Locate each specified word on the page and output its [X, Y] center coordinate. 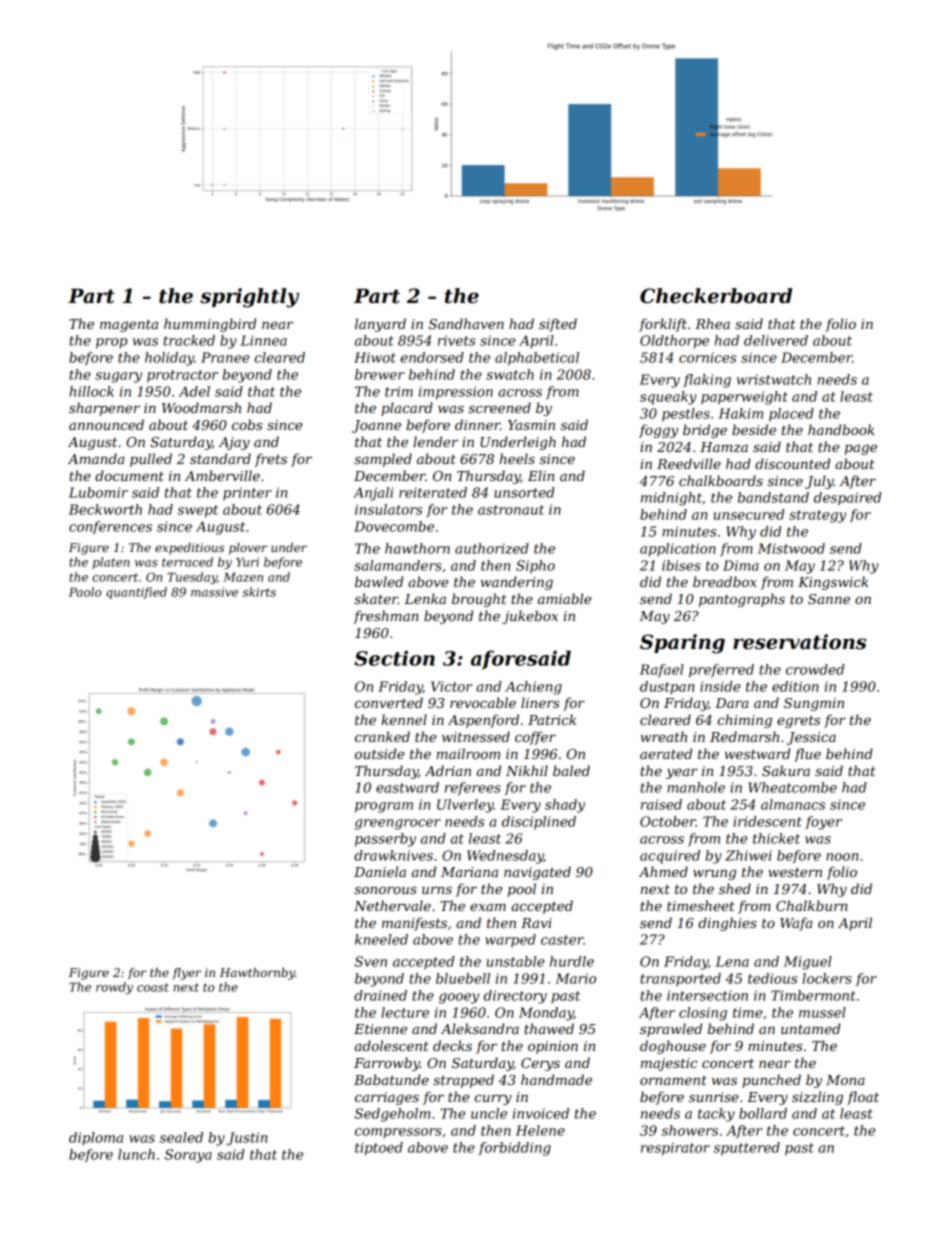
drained [380, 995]
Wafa [796, 924]
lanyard [380, 325]
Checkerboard [716, 296]
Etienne [380, 1029]
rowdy [114, 988]
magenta [129, 325]
